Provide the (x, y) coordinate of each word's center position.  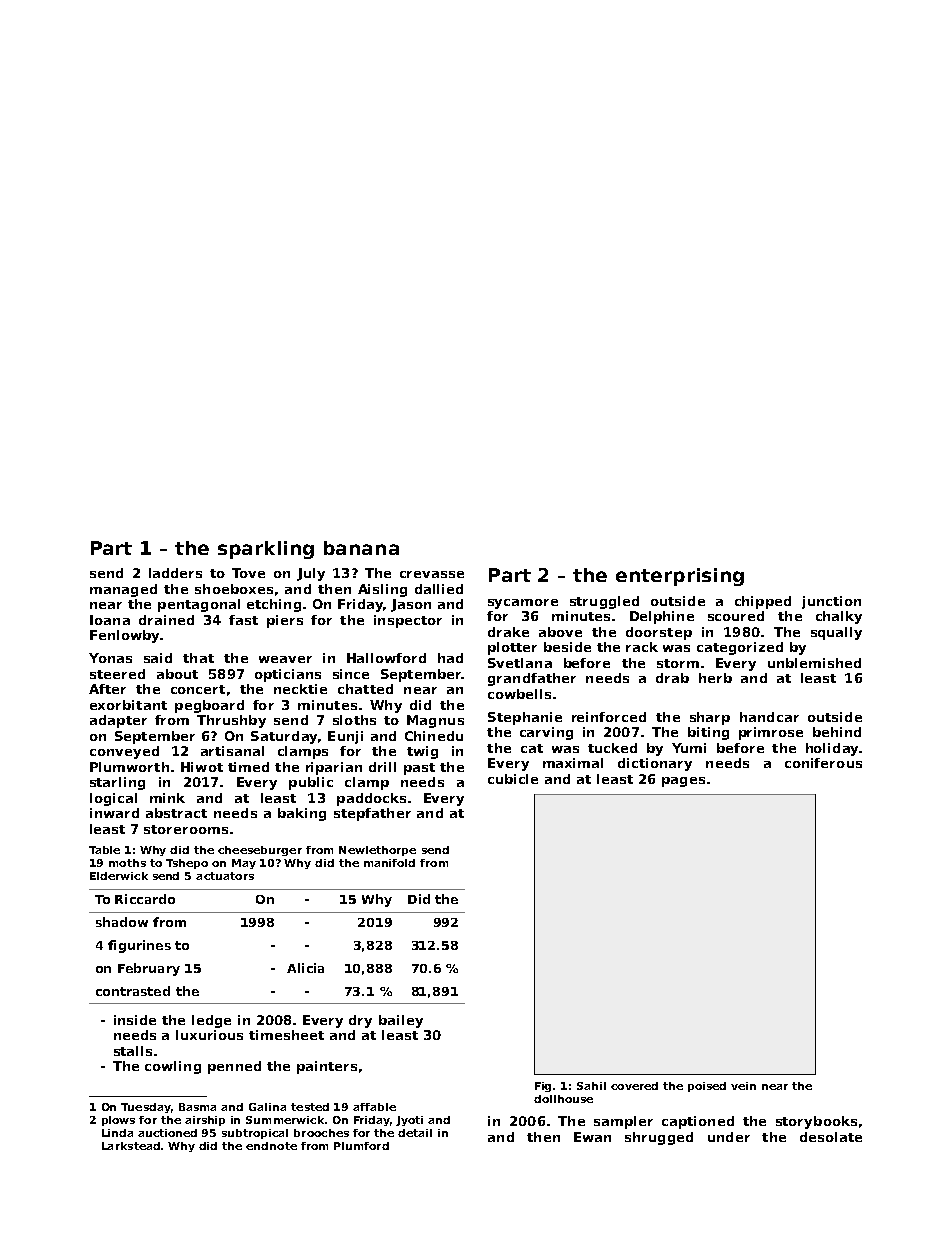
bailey (401, 1021)
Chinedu (434, 736)
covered (634, 1086)
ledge (211, 1021)
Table (104, 850)
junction (831, 602)
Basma (197, 1107)
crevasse (432, 574)
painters (327, 1067)
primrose (771, 733)
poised (707, 1087)
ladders (175, 573)
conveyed (124, 752)
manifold (389, 863)
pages (683, 782)
